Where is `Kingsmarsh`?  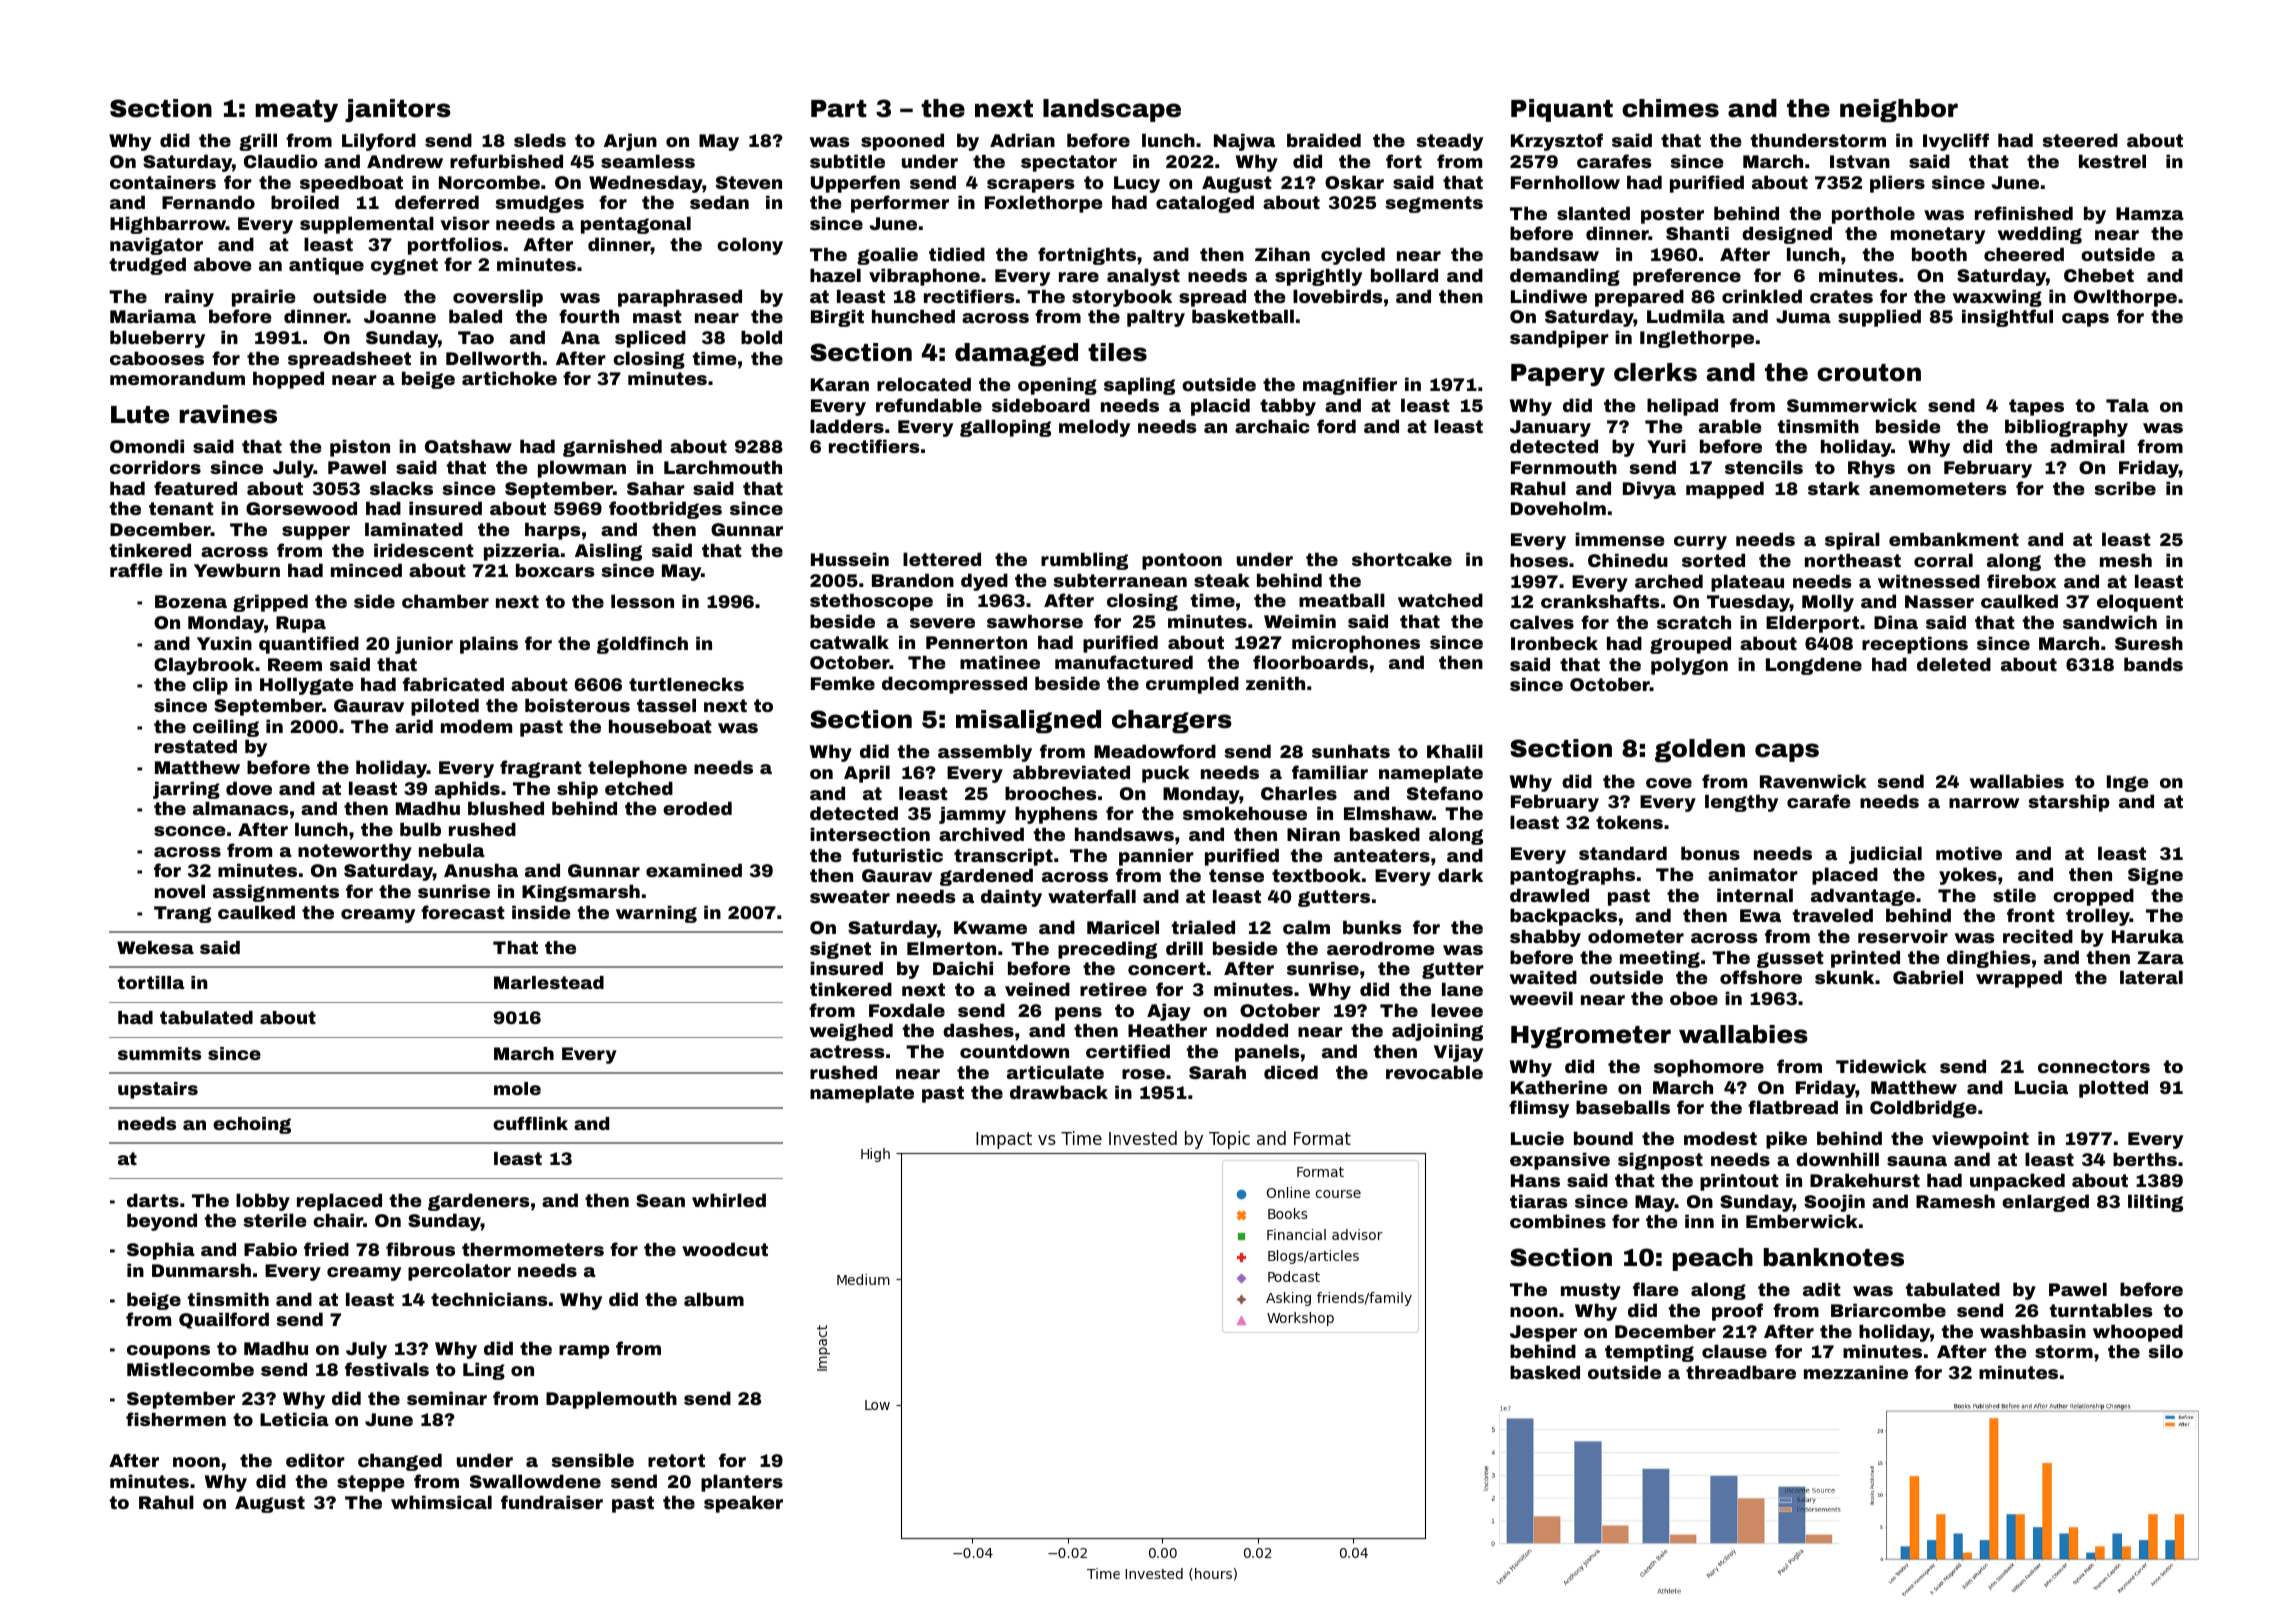
Kingsmarsh is located at coordinates (581, 893).
